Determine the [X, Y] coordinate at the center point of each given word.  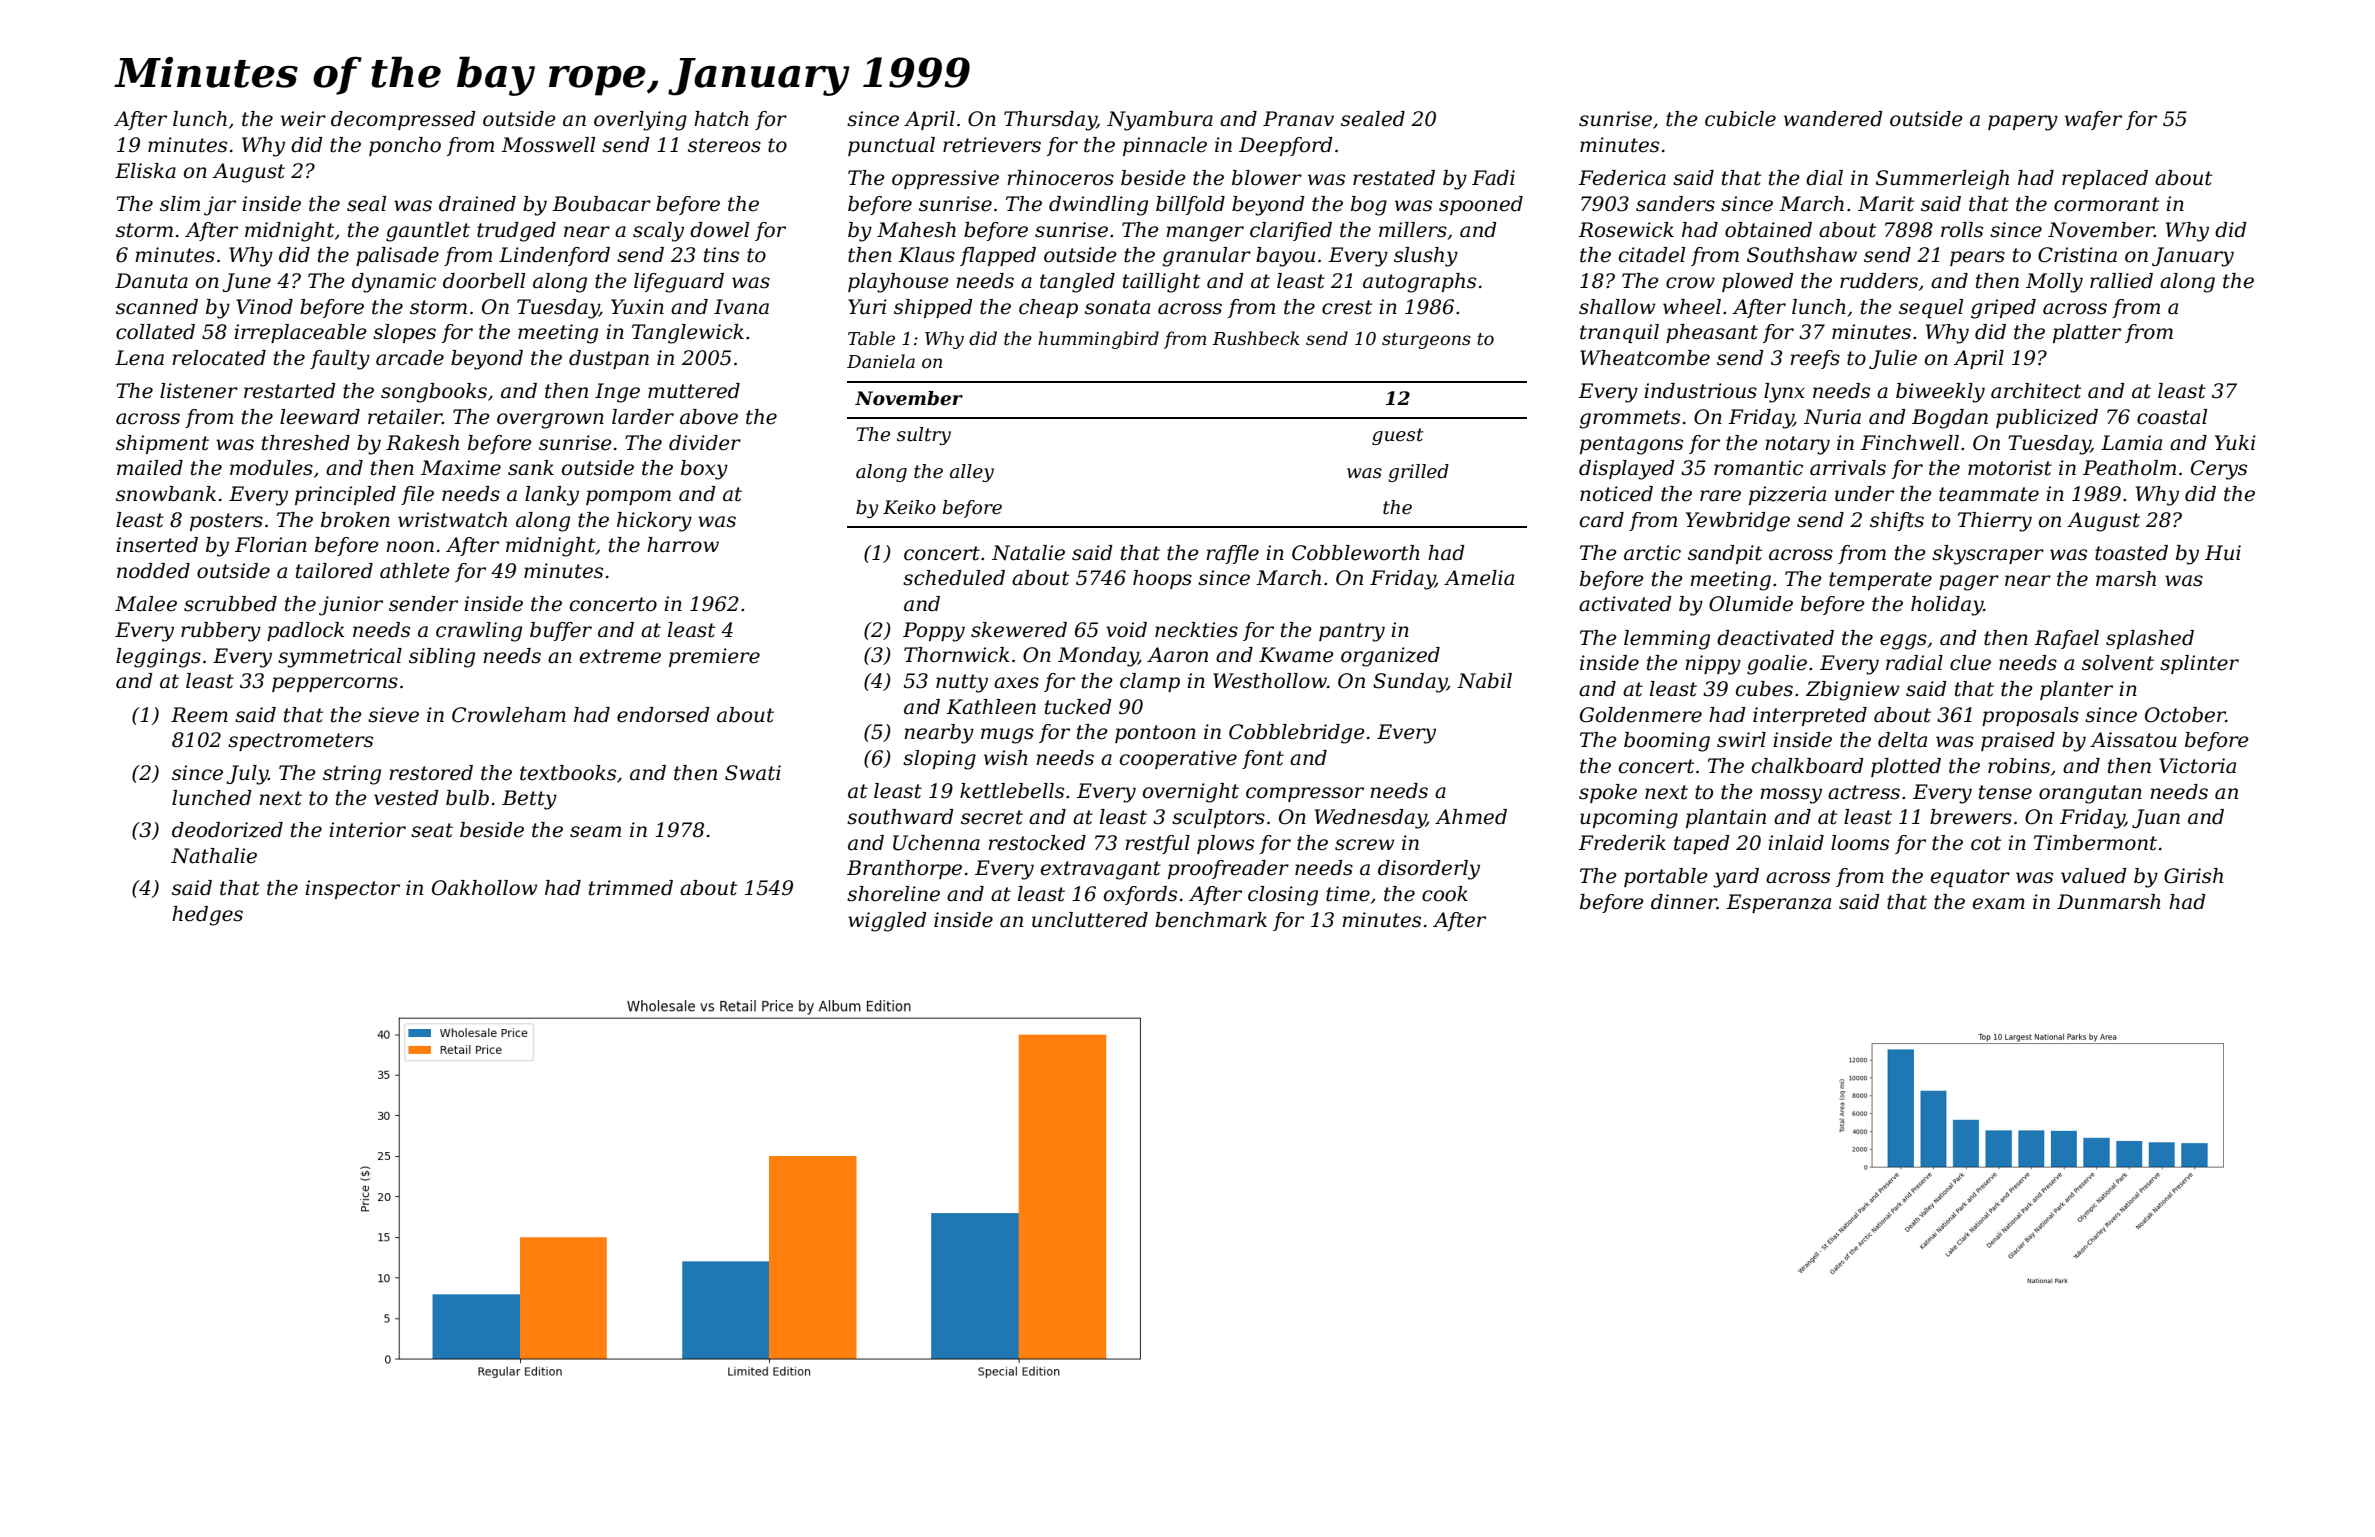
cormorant [2106, 204]
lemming [1667, 640]
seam [595, 832]
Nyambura [1160, 121]
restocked [1037, 843]
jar [220, 206]
